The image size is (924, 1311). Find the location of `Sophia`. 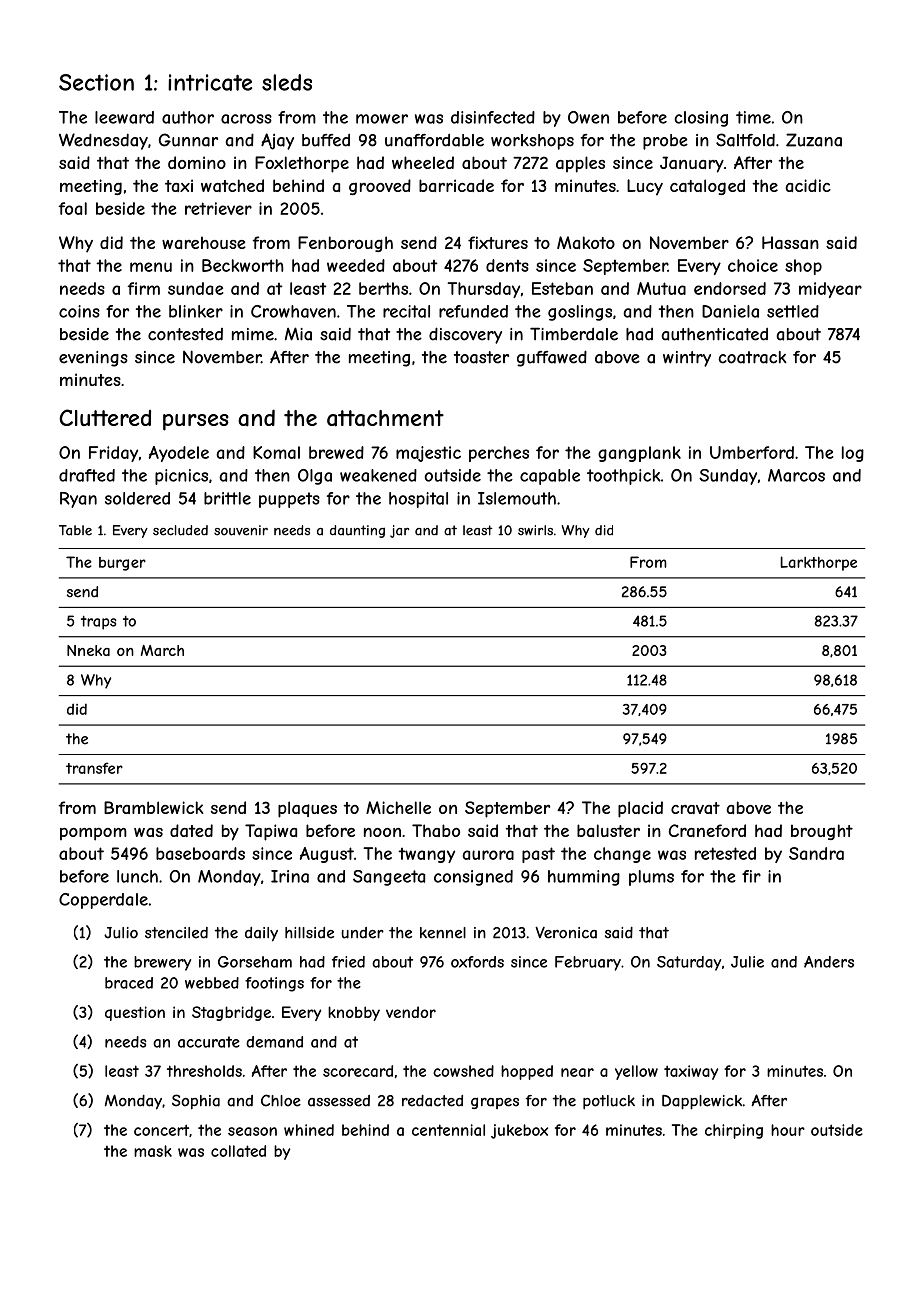

Sophia is located at coordinates (196, 1101).
